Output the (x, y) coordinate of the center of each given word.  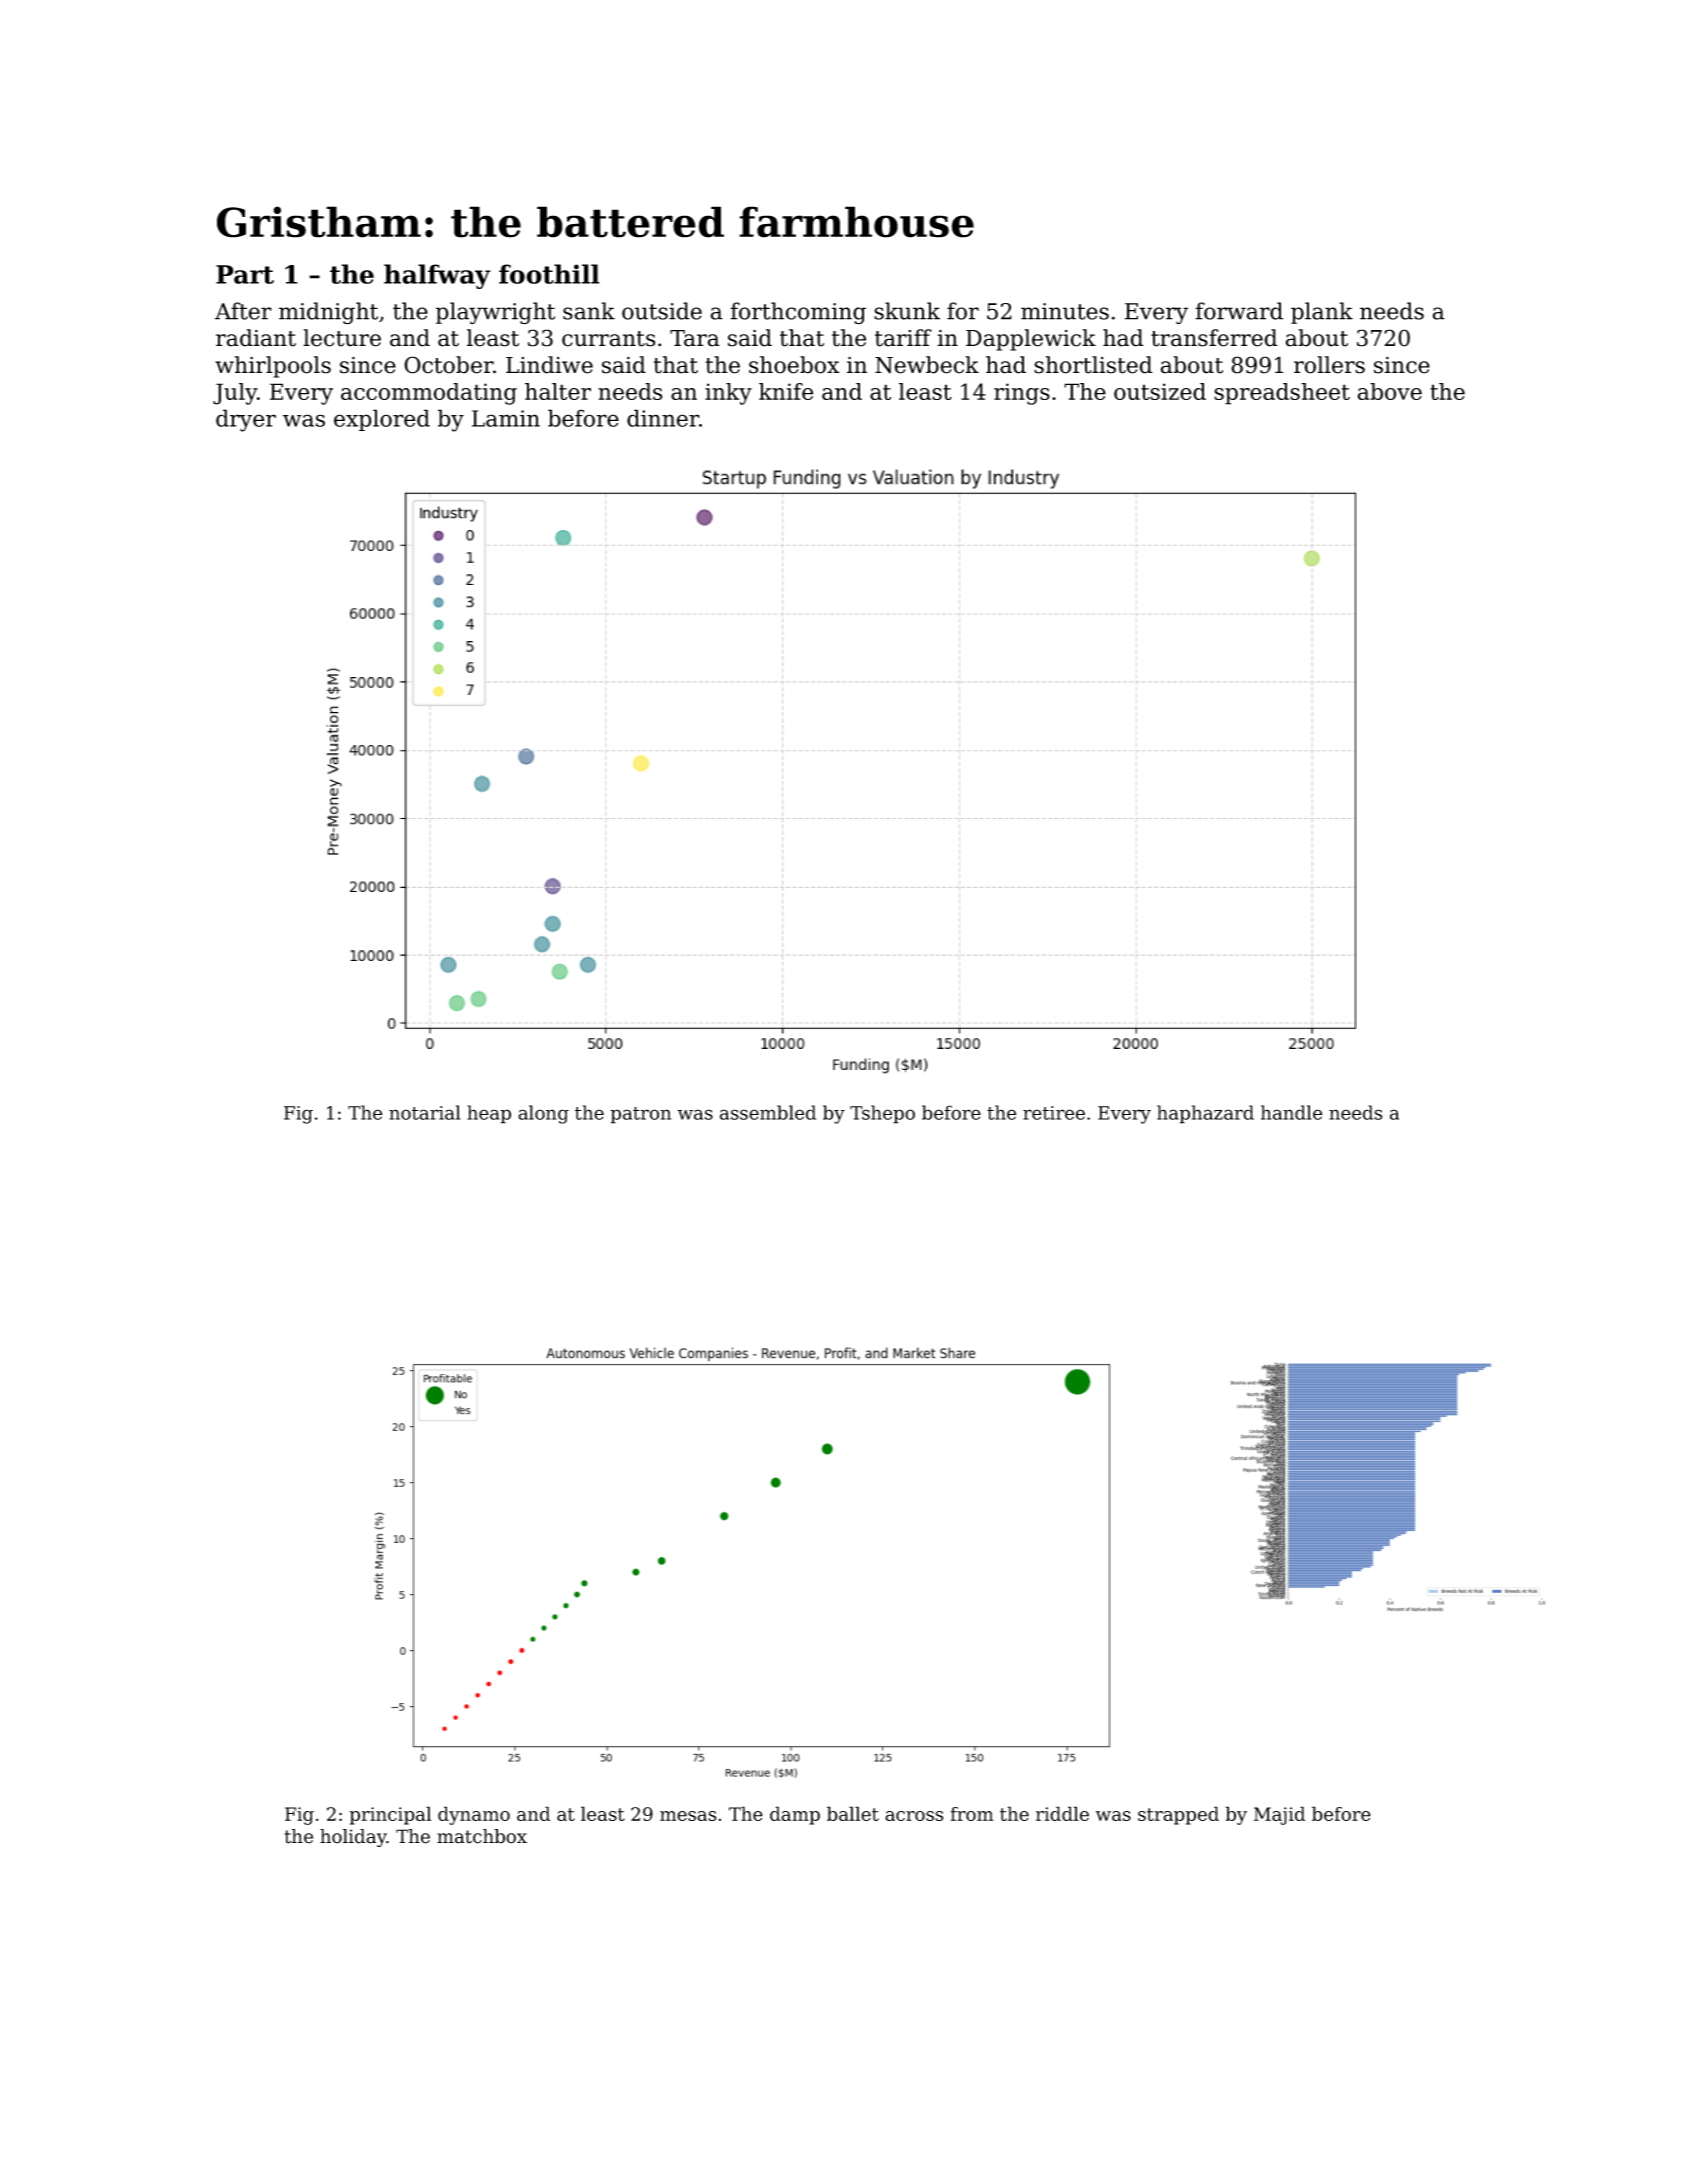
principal (390, 1815)
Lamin (506, 418)
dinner (663, 418)
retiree (1054, 1113)
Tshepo (882, 1114)
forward (1239, 311)
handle (1291, 1112)
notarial (425, 1112)
